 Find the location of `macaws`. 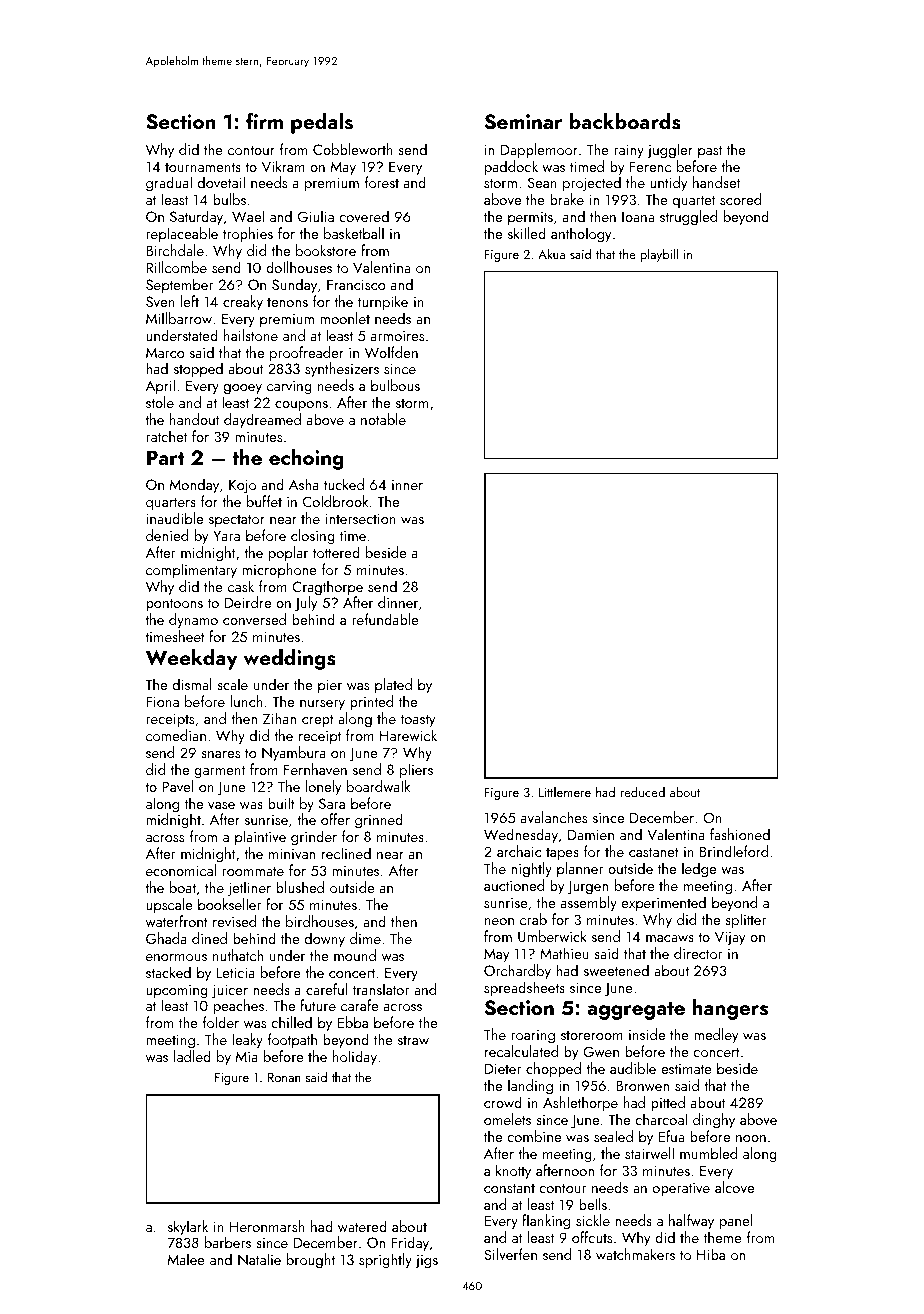

macaws is located at coordinates (670, 938).
